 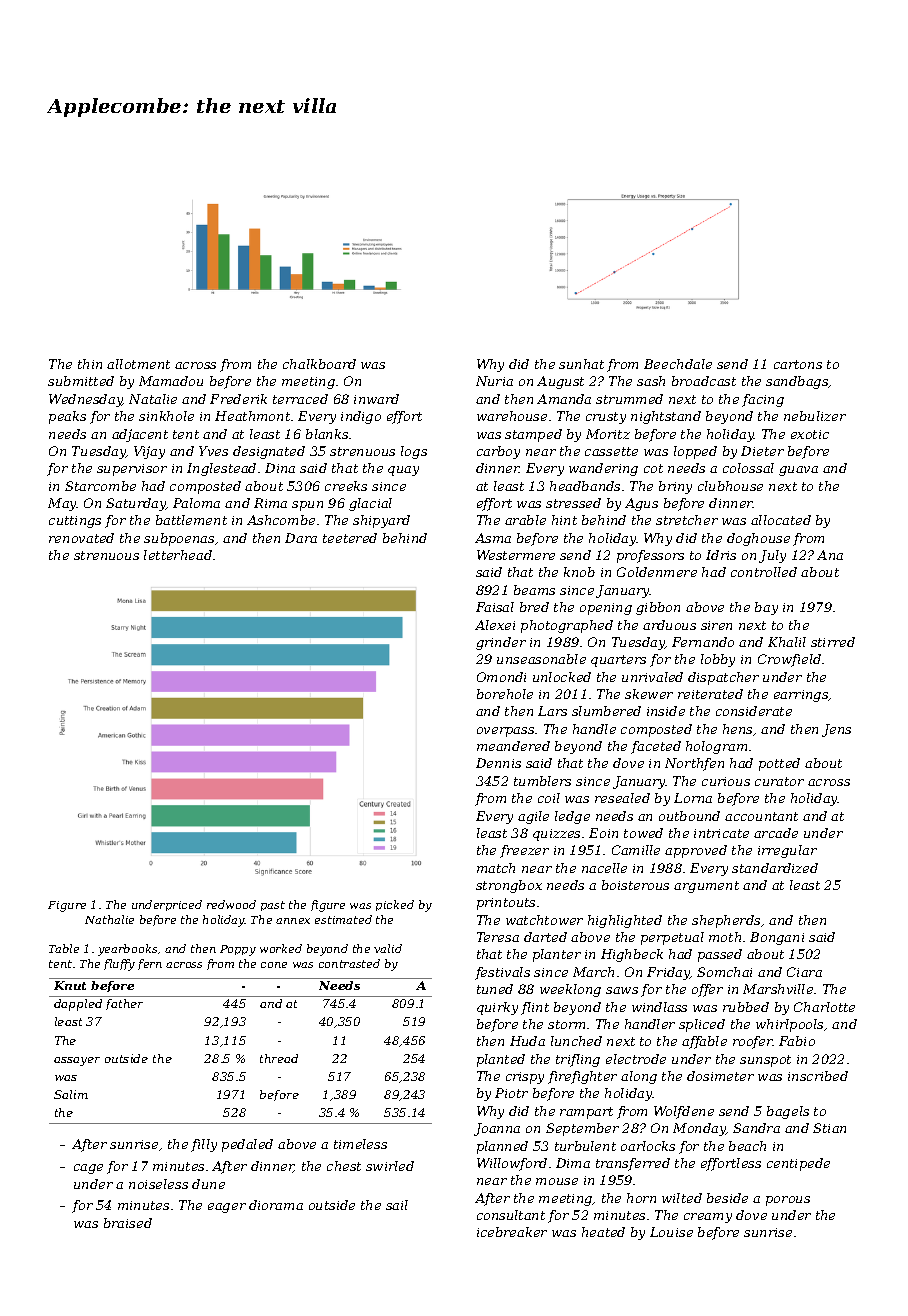 What do you see at coordinates (90, 364) in the document?
I see `thin` at bounding box center [90, 364].
